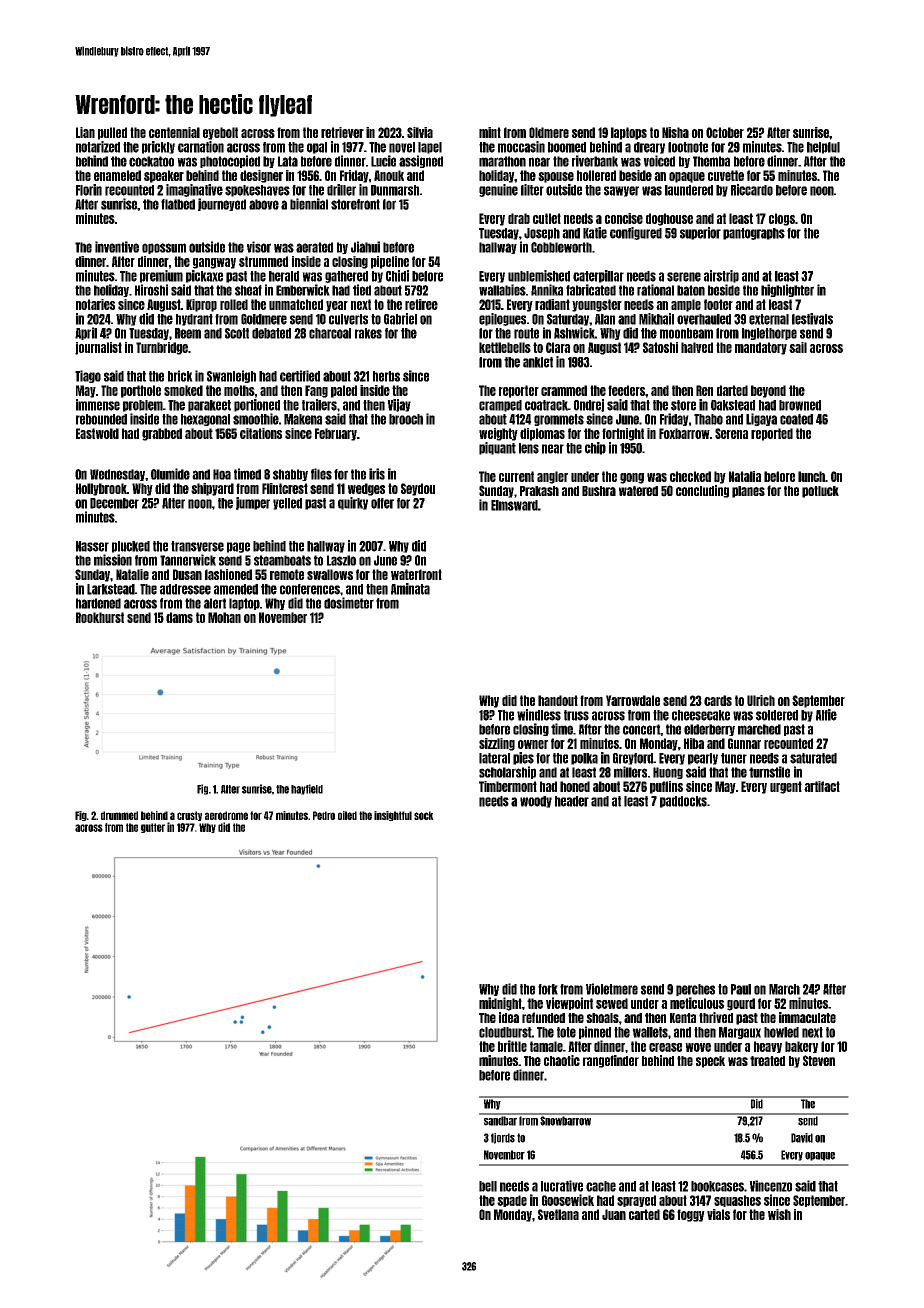 The image size is (924, 1308). I want to click on gutter, so click(153, 828).
